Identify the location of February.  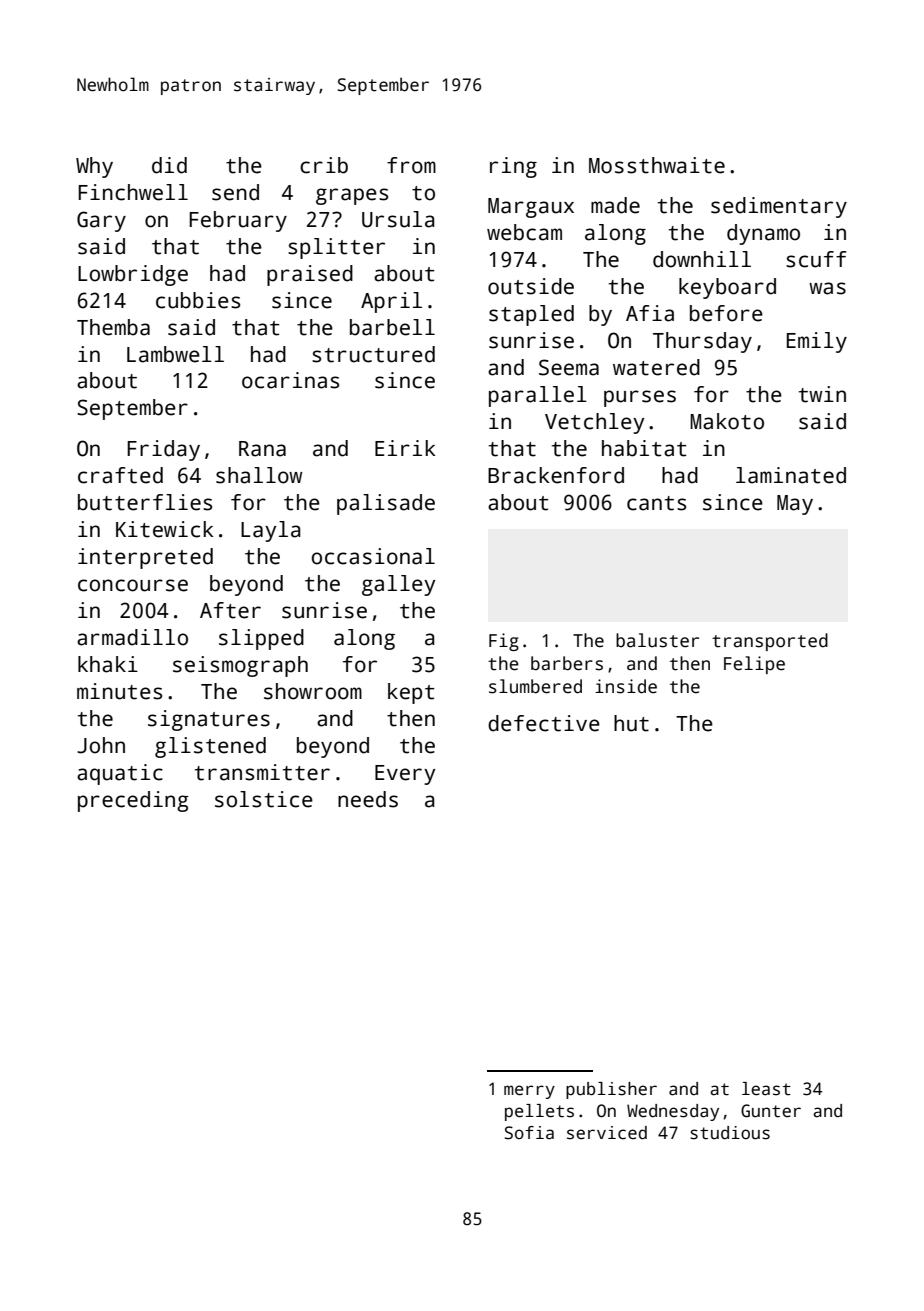
(238, 221).
